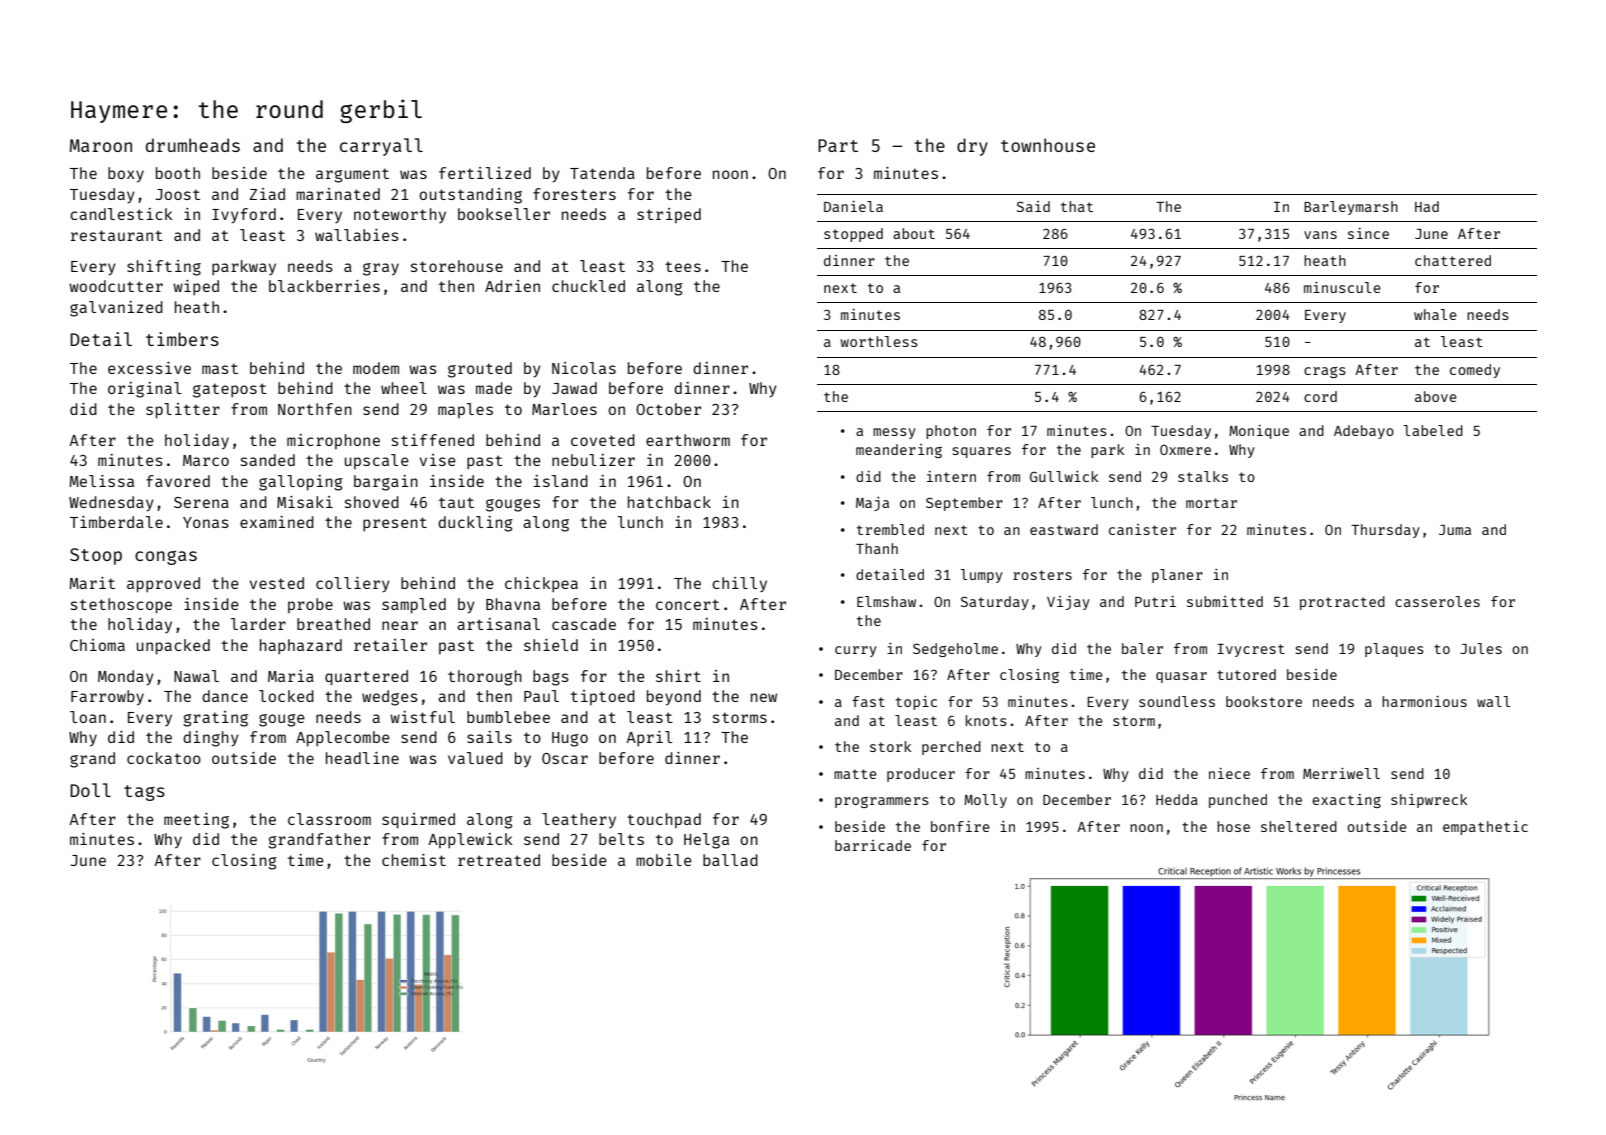 The width and height of the image is (1606, 1135). Describe the element at coordinates (879, 341) in the image. I see `worthless` at that location.
